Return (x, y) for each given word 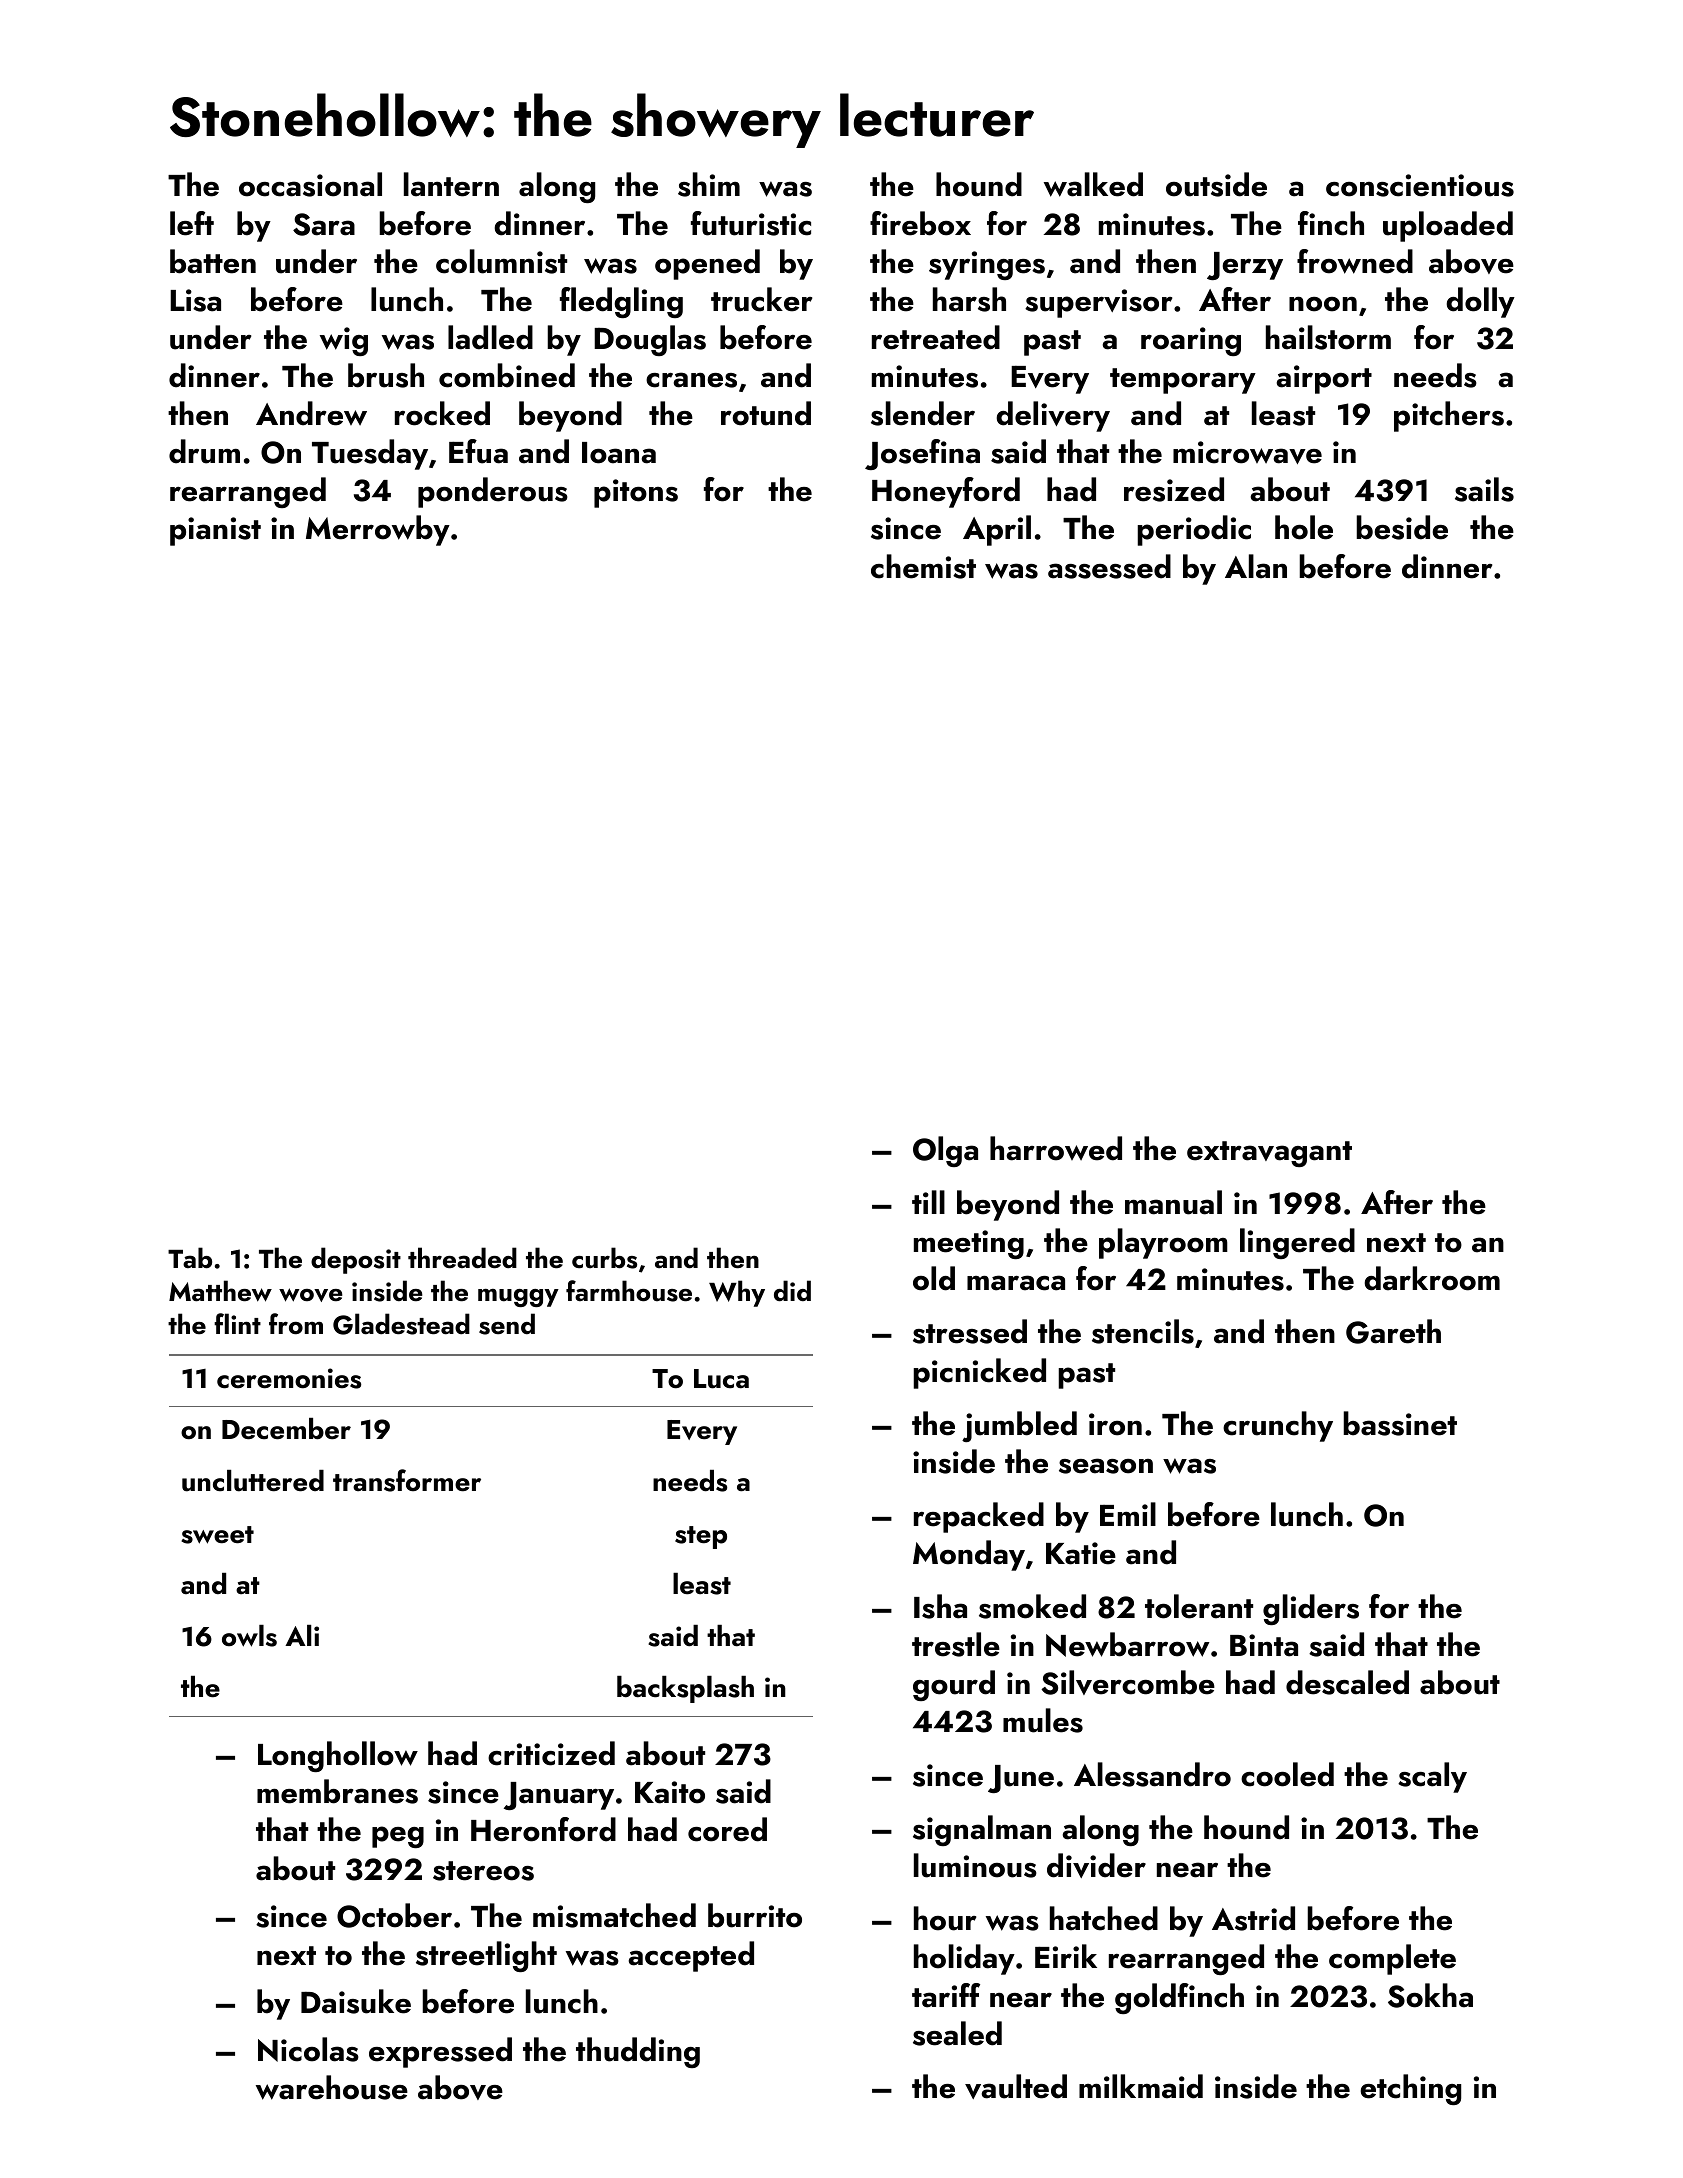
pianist (215, 531)
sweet (217, 1535)
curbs (604, 1258)
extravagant (1269, 1154)
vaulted (1016, 2086)
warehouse (332, 2087)
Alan (1256, 566)
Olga (945, 1151)
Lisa (195, 300)
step (701, 1537)
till (928, 1202)
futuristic (751, 223)
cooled (1287, 1774)
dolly (1480, 302)
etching (1410, 2089)
